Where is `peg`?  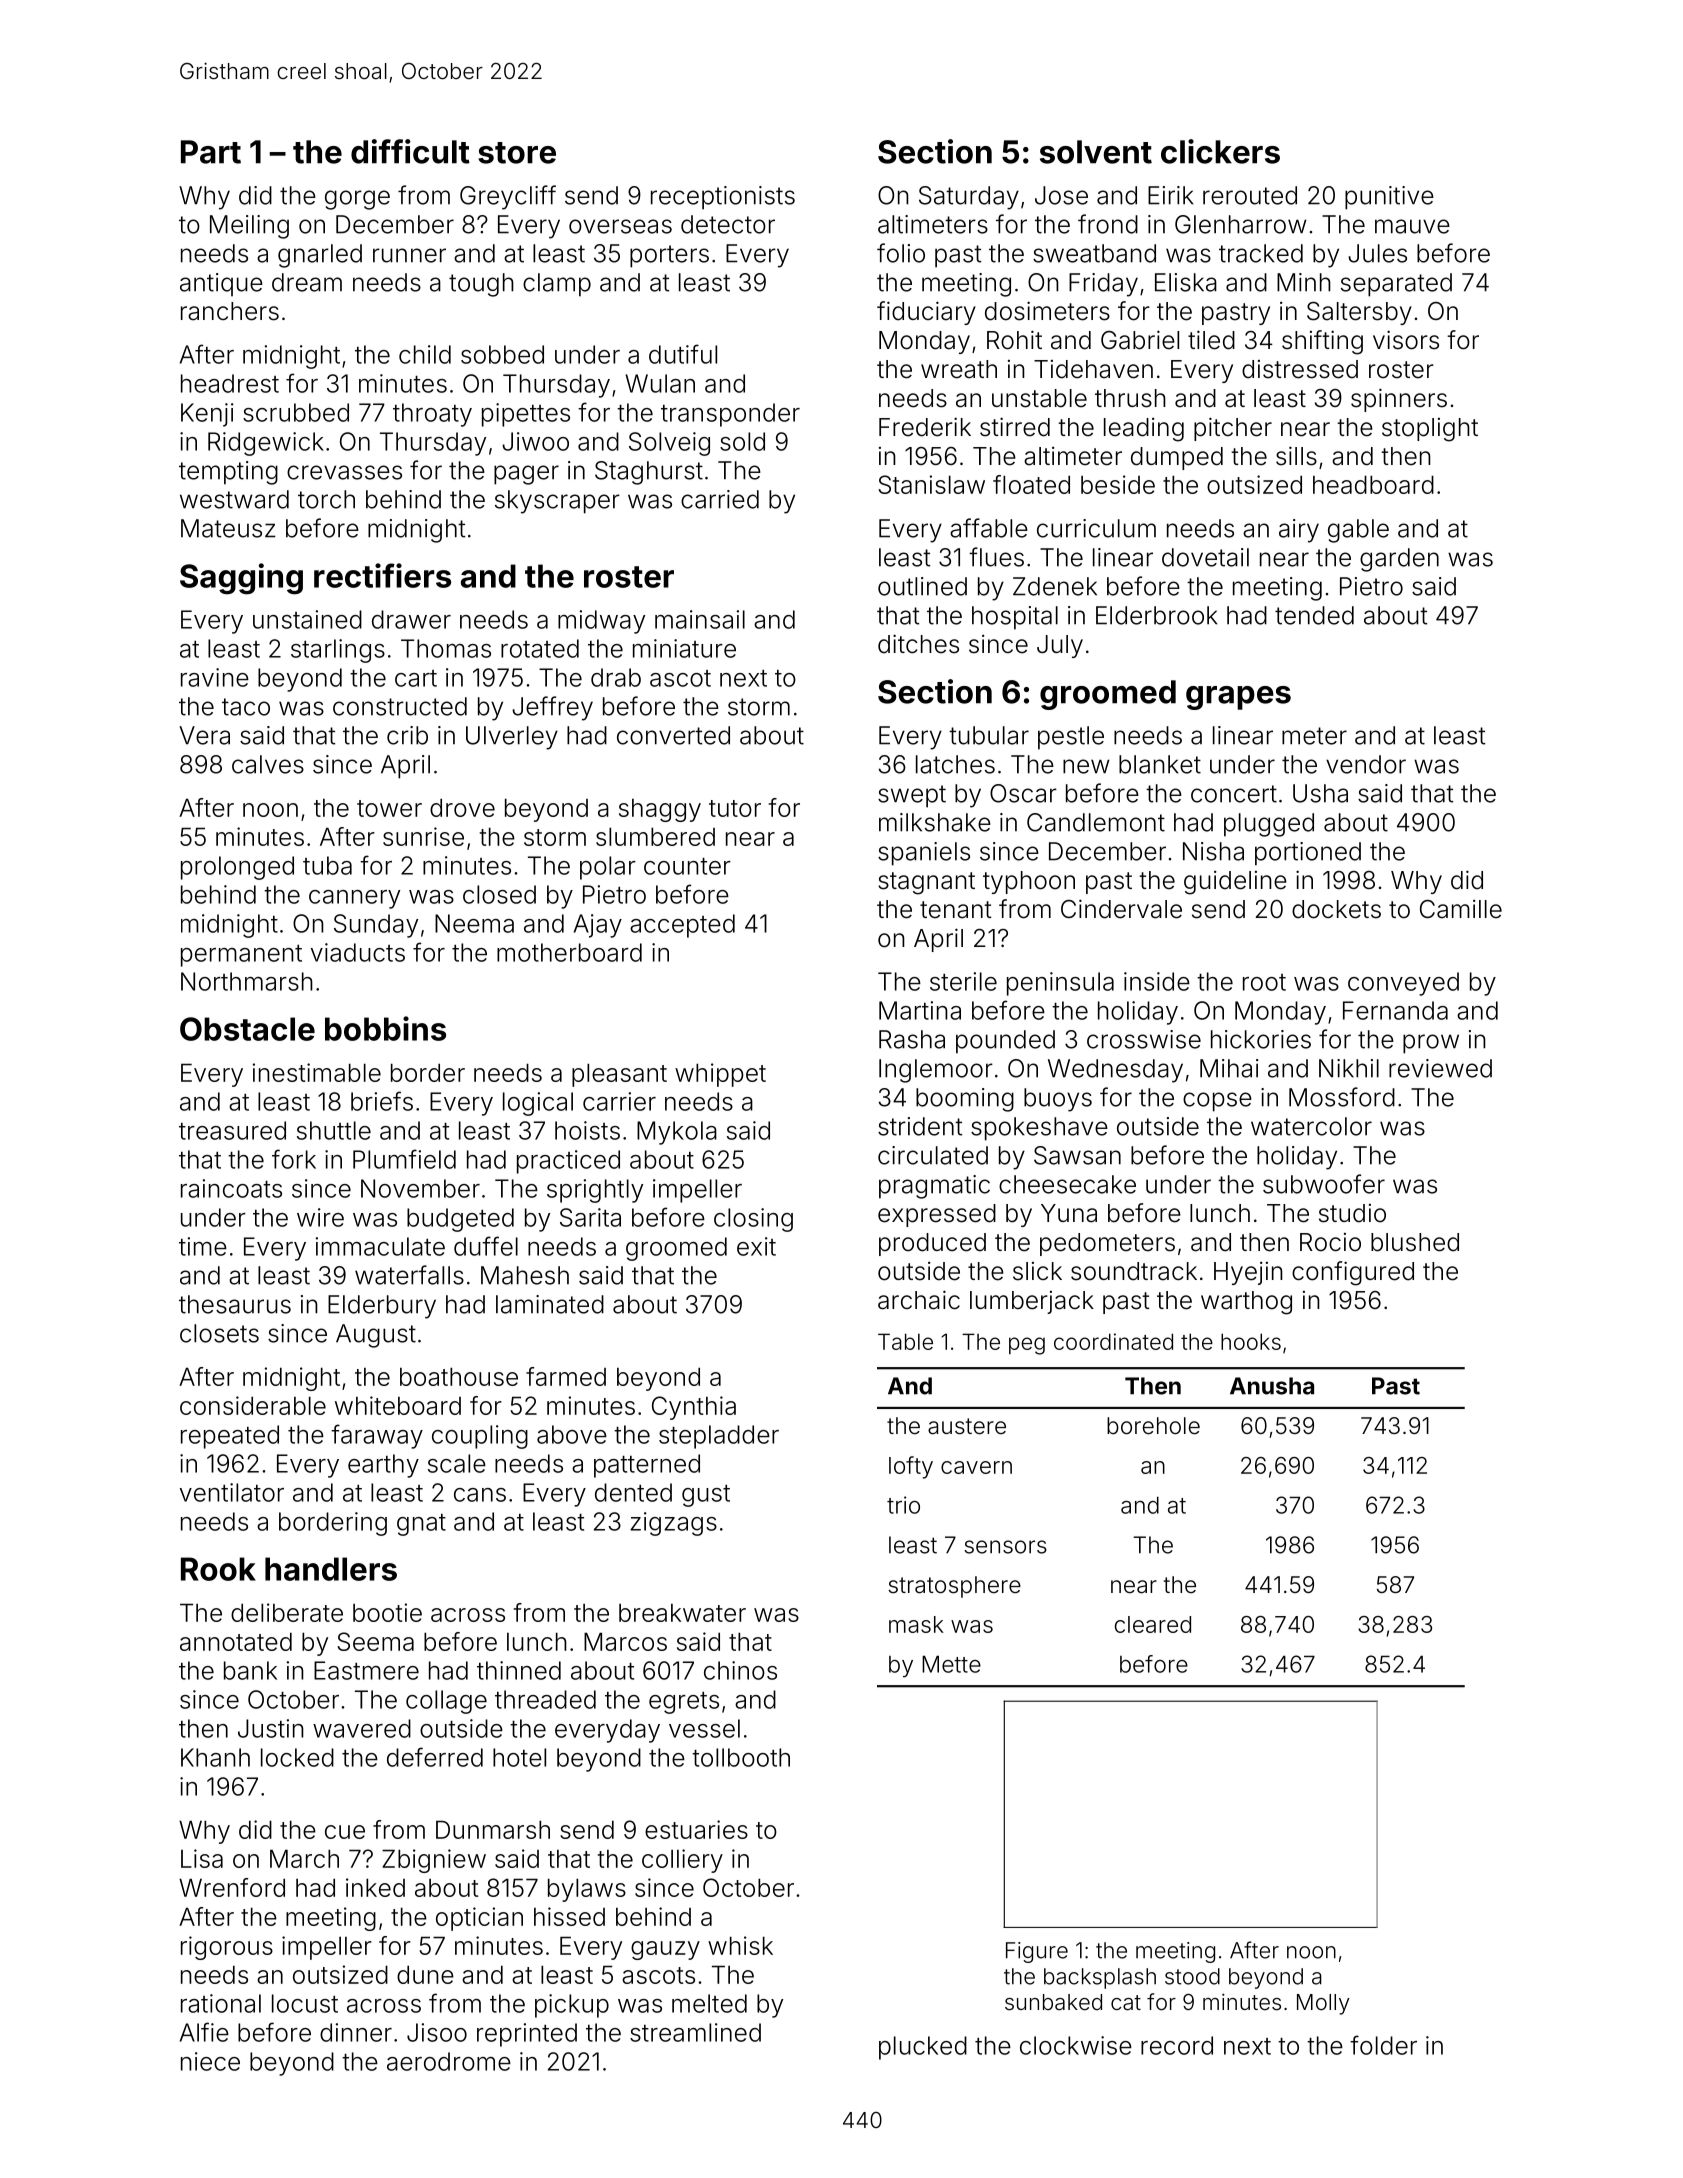 peg is located at coordinates (1027, 1346).
